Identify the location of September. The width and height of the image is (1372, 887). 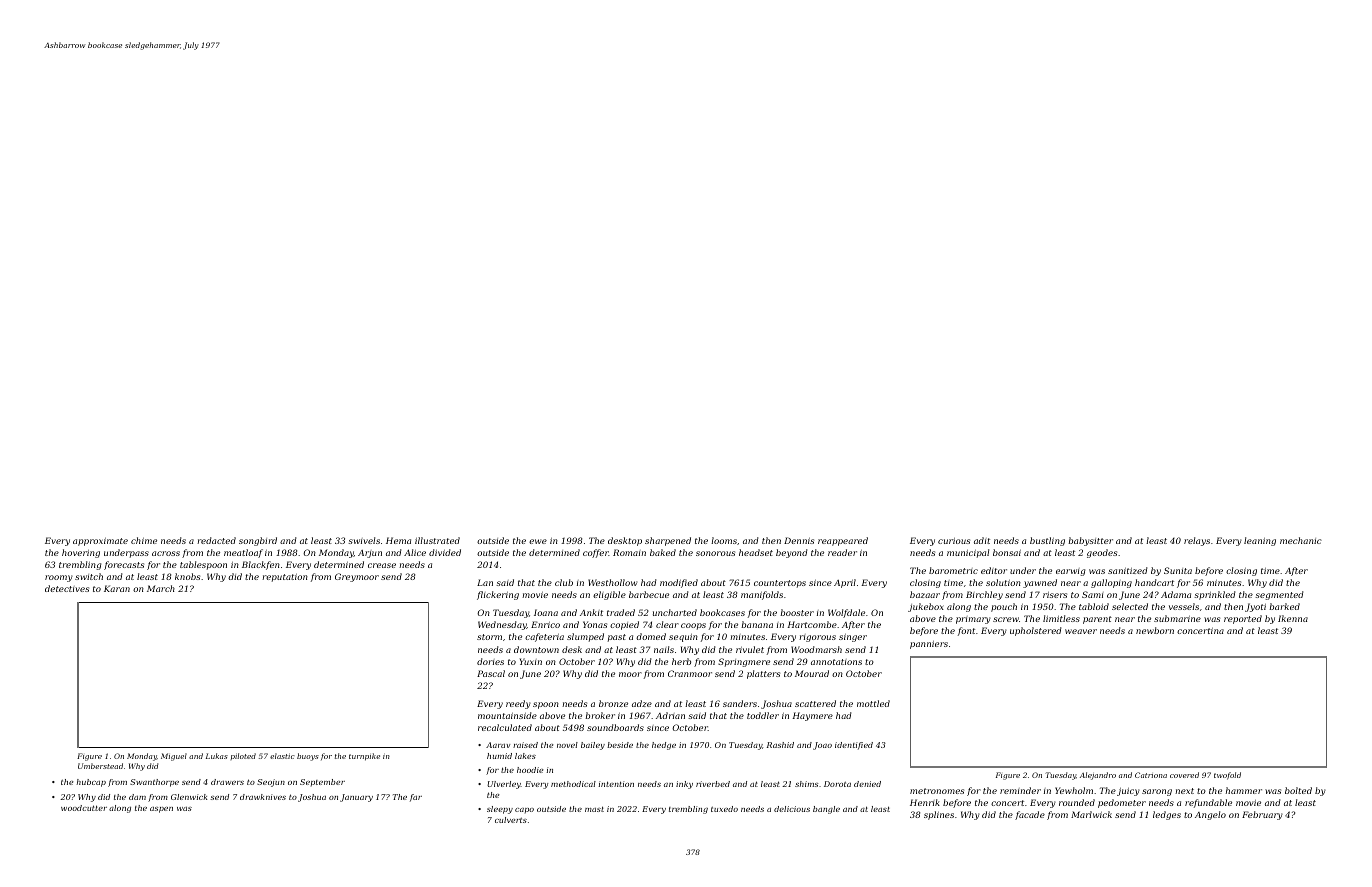
(322, 783).
